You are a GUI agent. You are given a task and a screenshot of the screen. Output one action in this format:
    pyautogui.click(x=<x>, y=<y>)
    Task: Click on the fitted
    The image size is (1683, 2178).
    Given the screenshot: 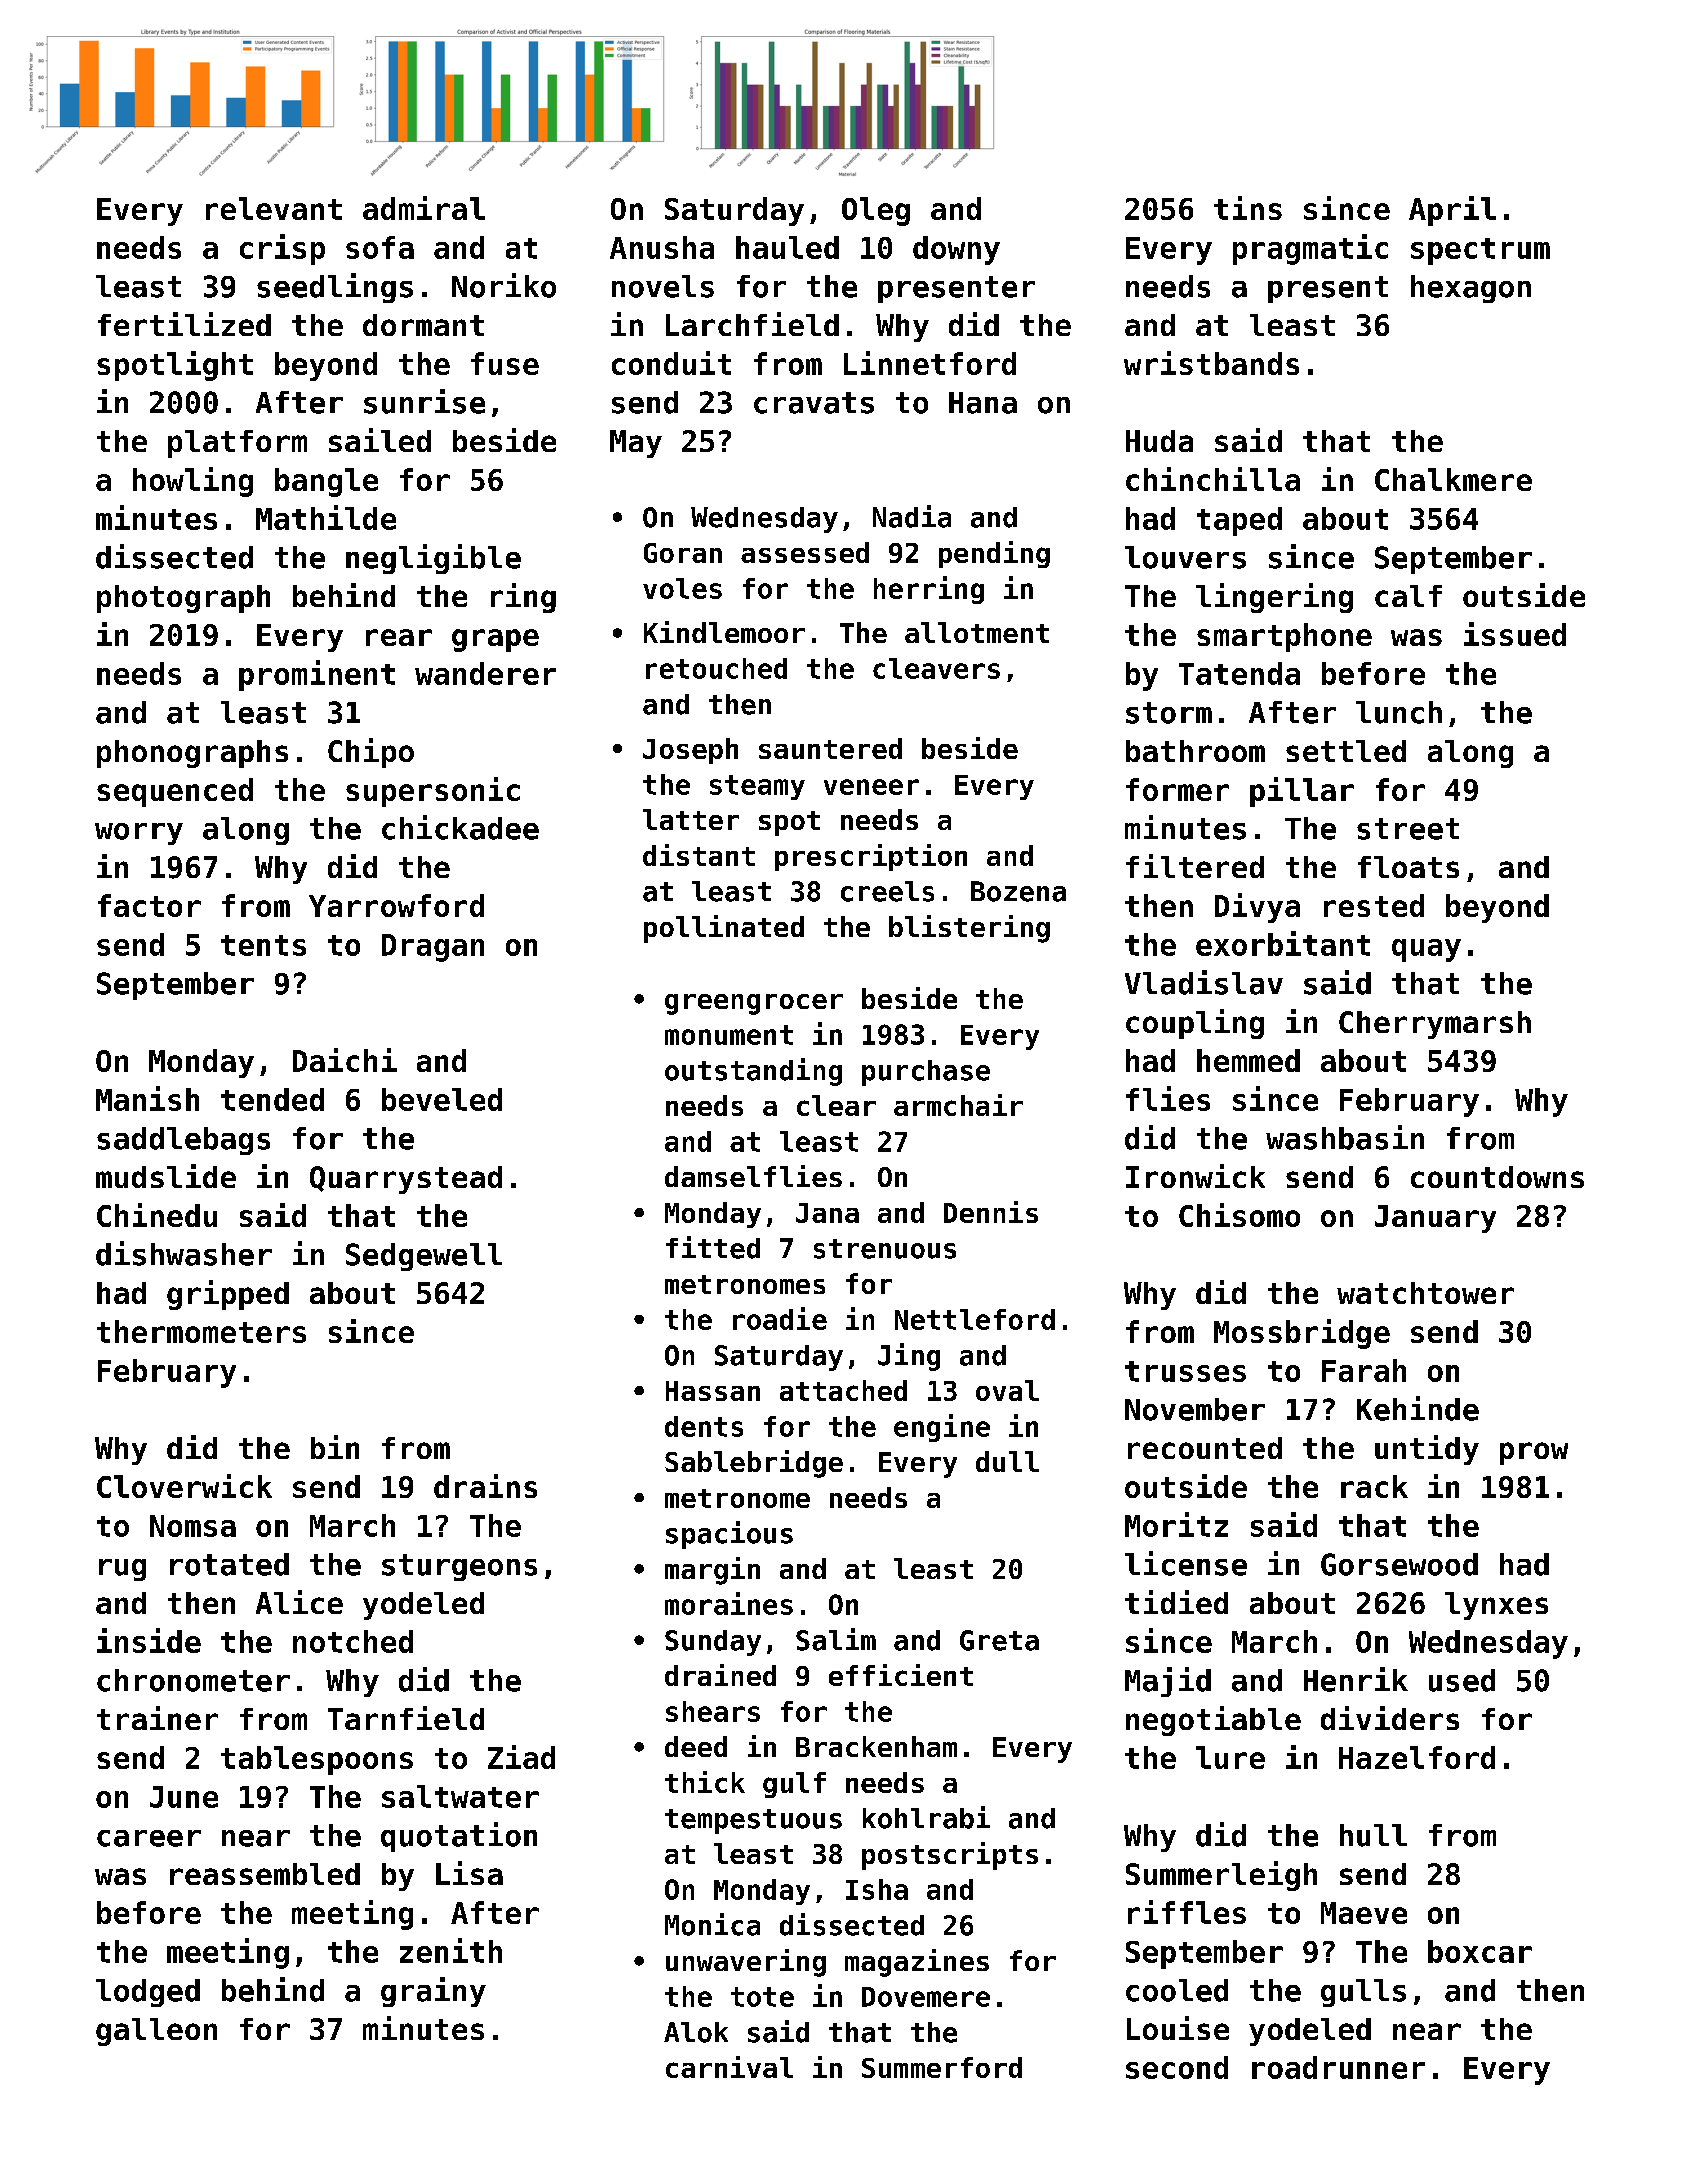 What is the action you would take?
    pyautogui.click(x=713, y=1247)
